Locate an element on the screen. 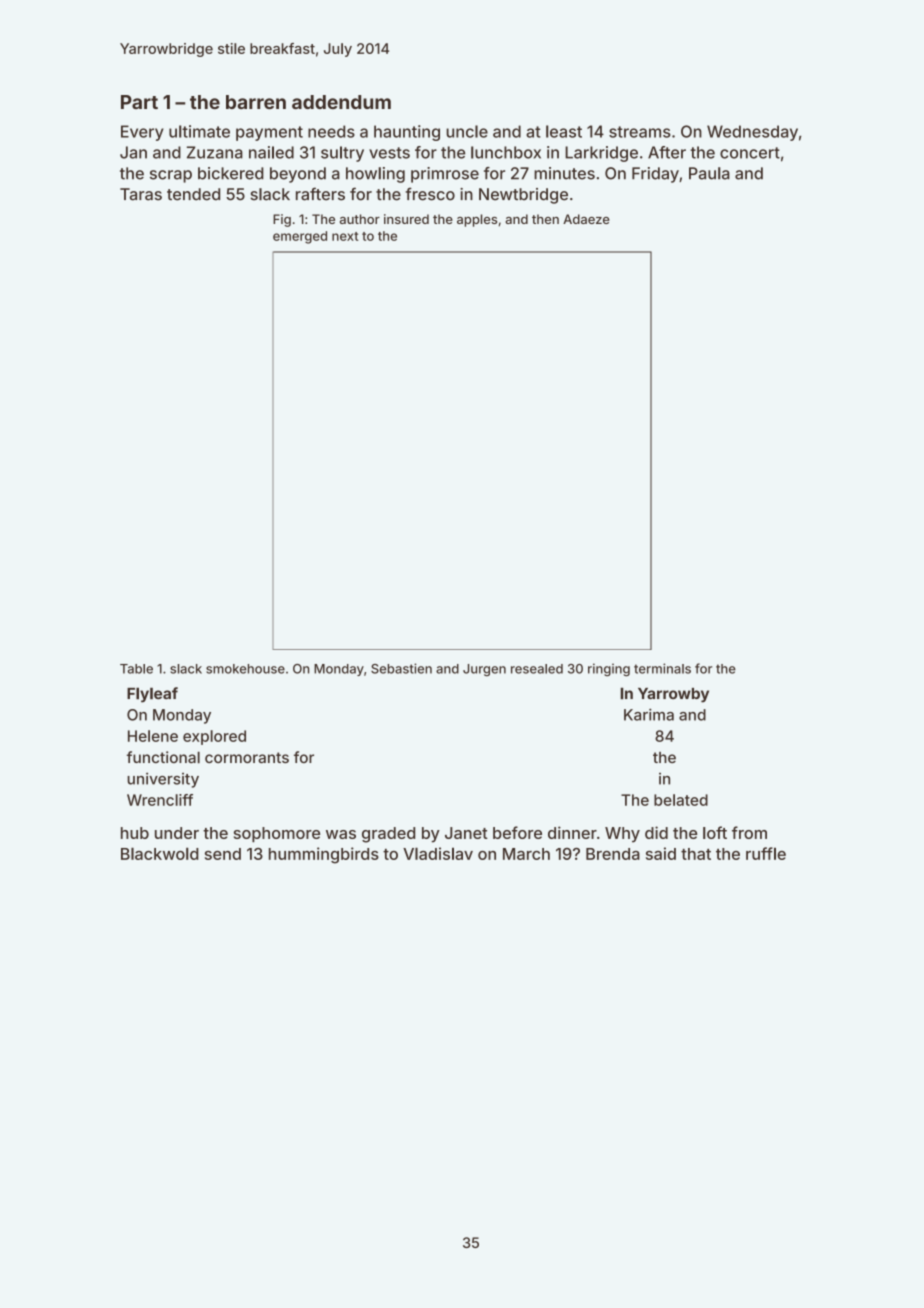 The height and width of the screenshot is (1308, 924). least is located at coordinates (564, 131).
